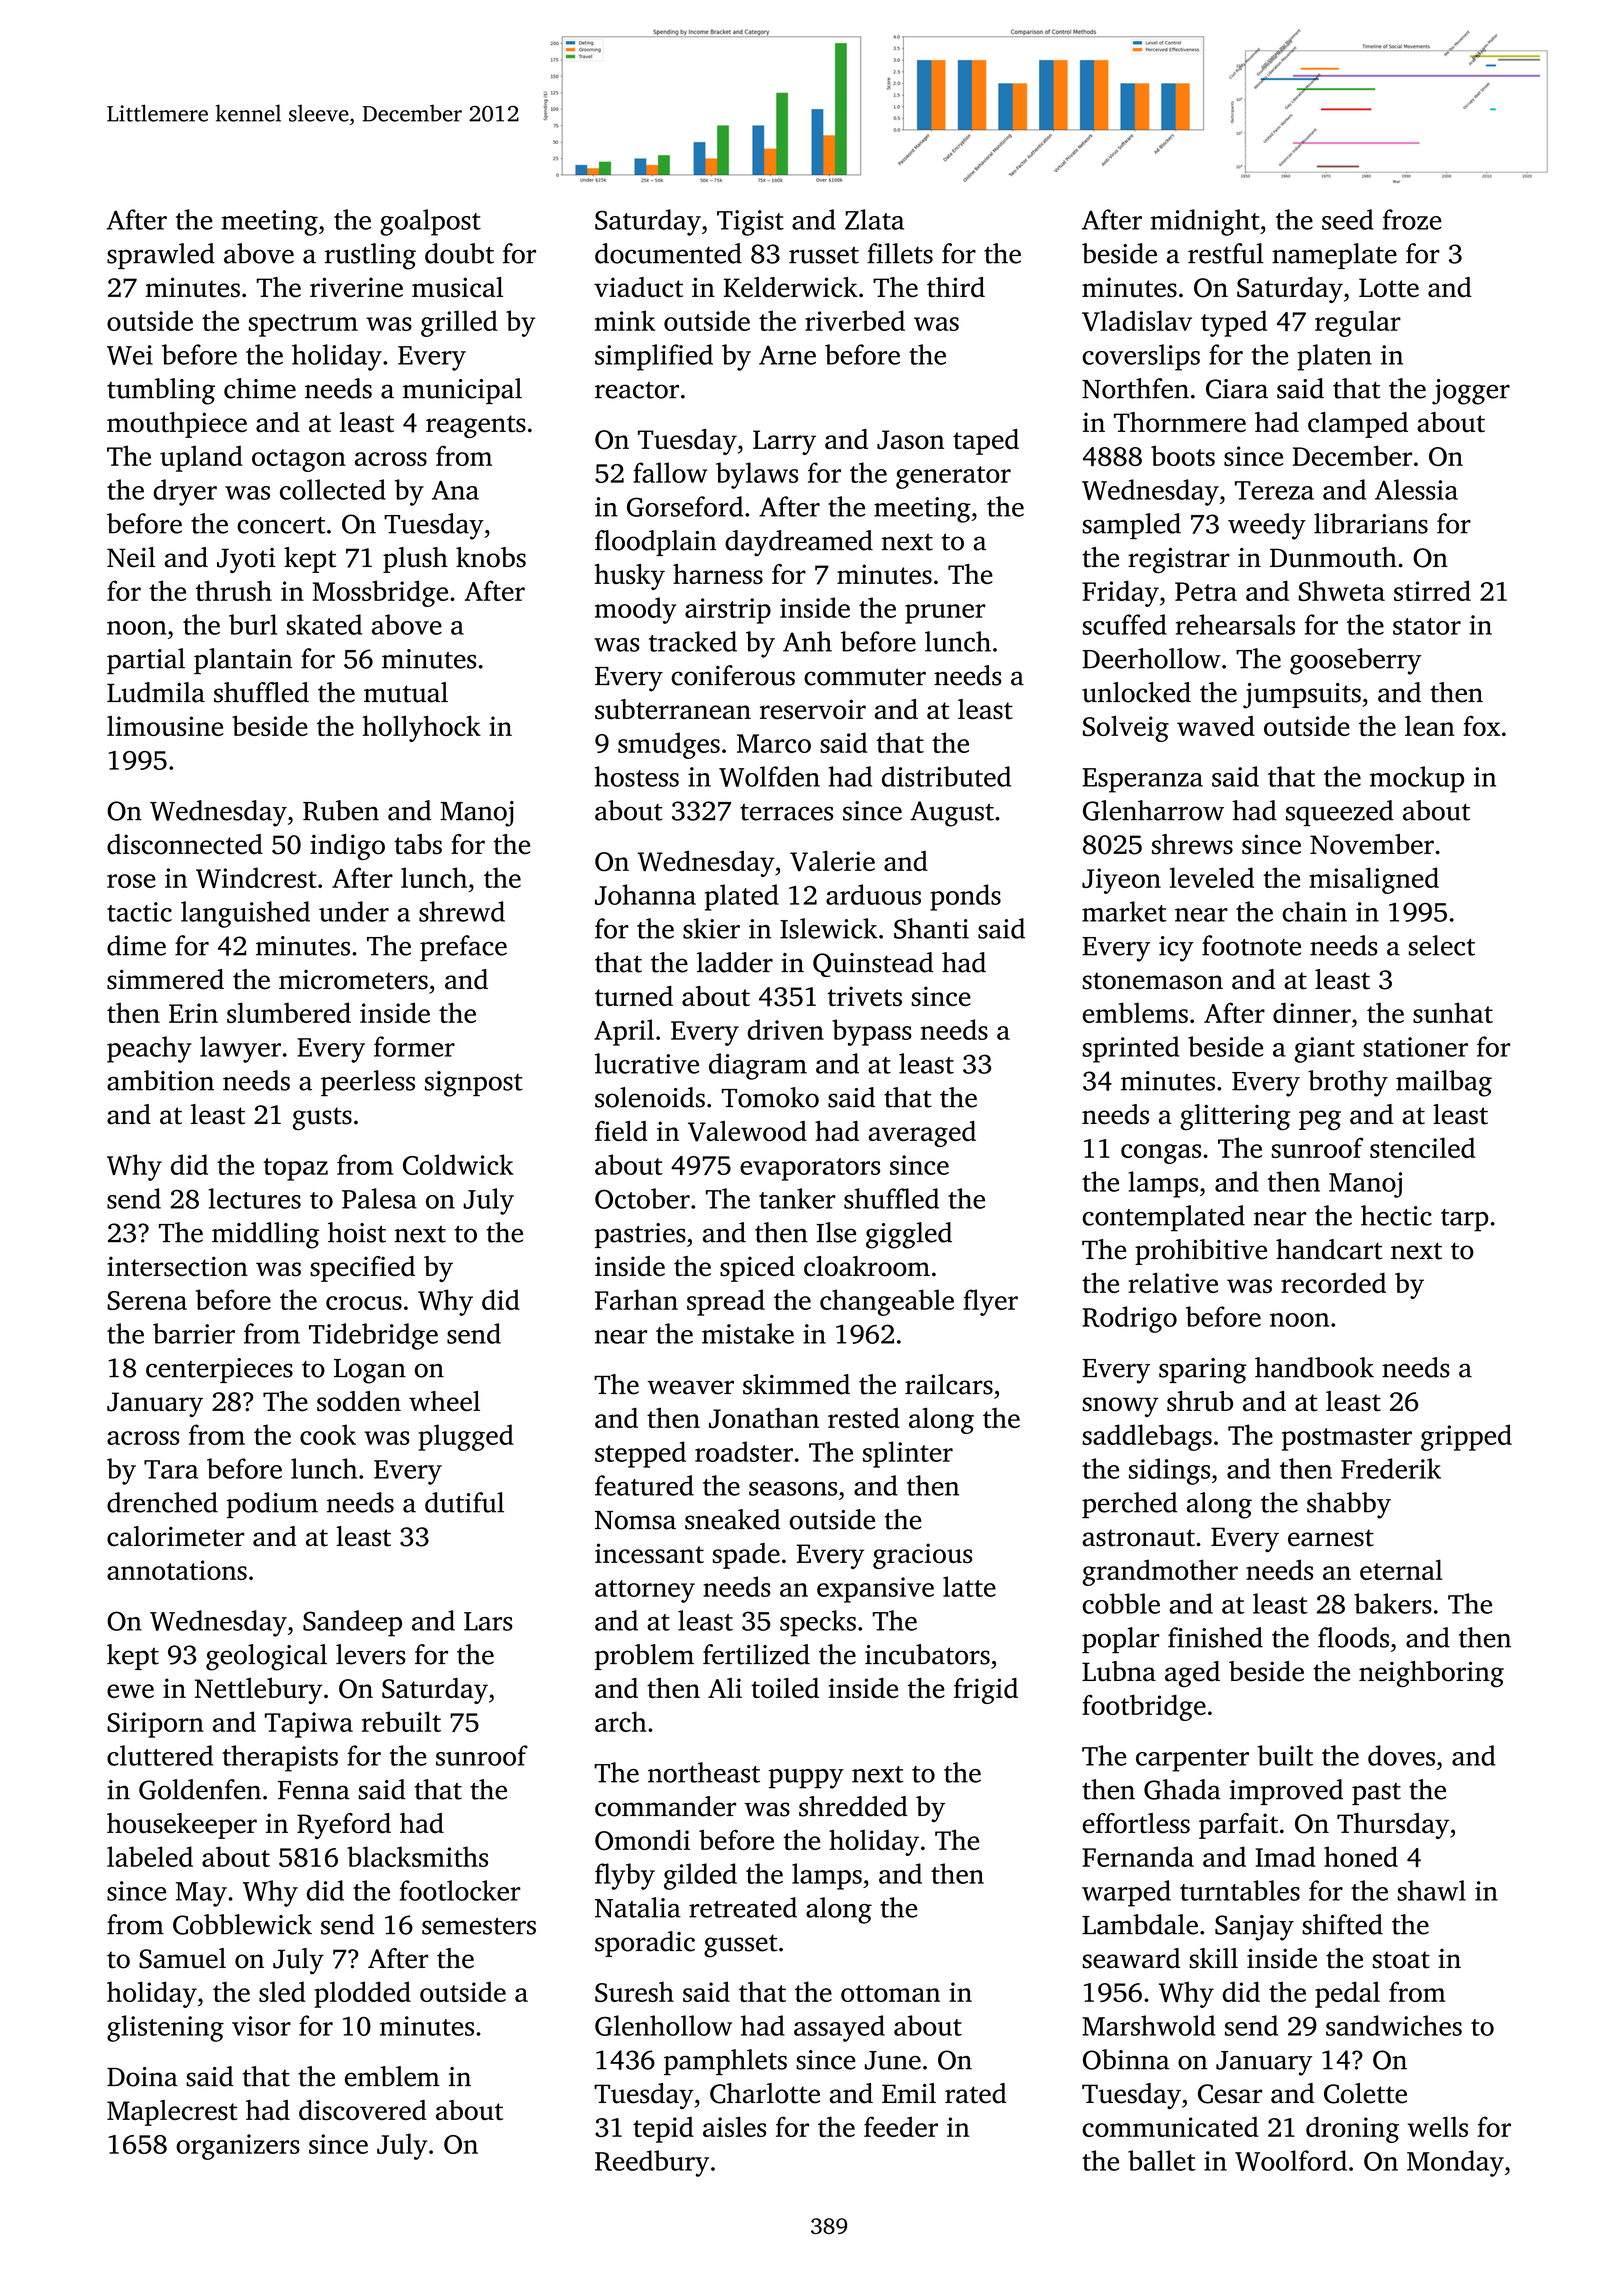 The height and width of the page is (2292, 1620). I want to click on sprawled, so click(161, 256).
